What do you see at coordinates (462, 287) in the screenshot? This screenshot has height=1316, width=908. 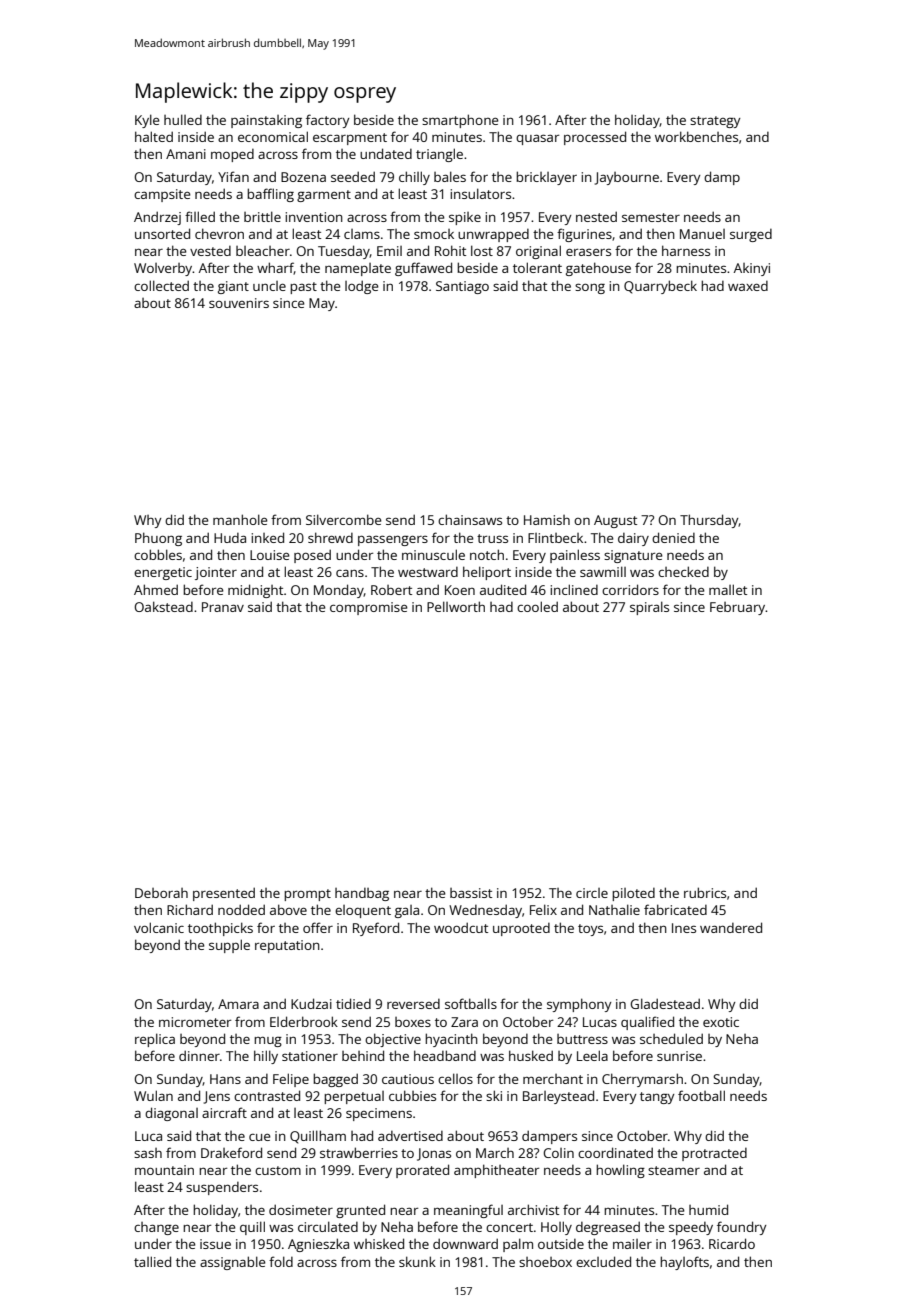 I see `Santiago` at bounding box center [462, 287].
